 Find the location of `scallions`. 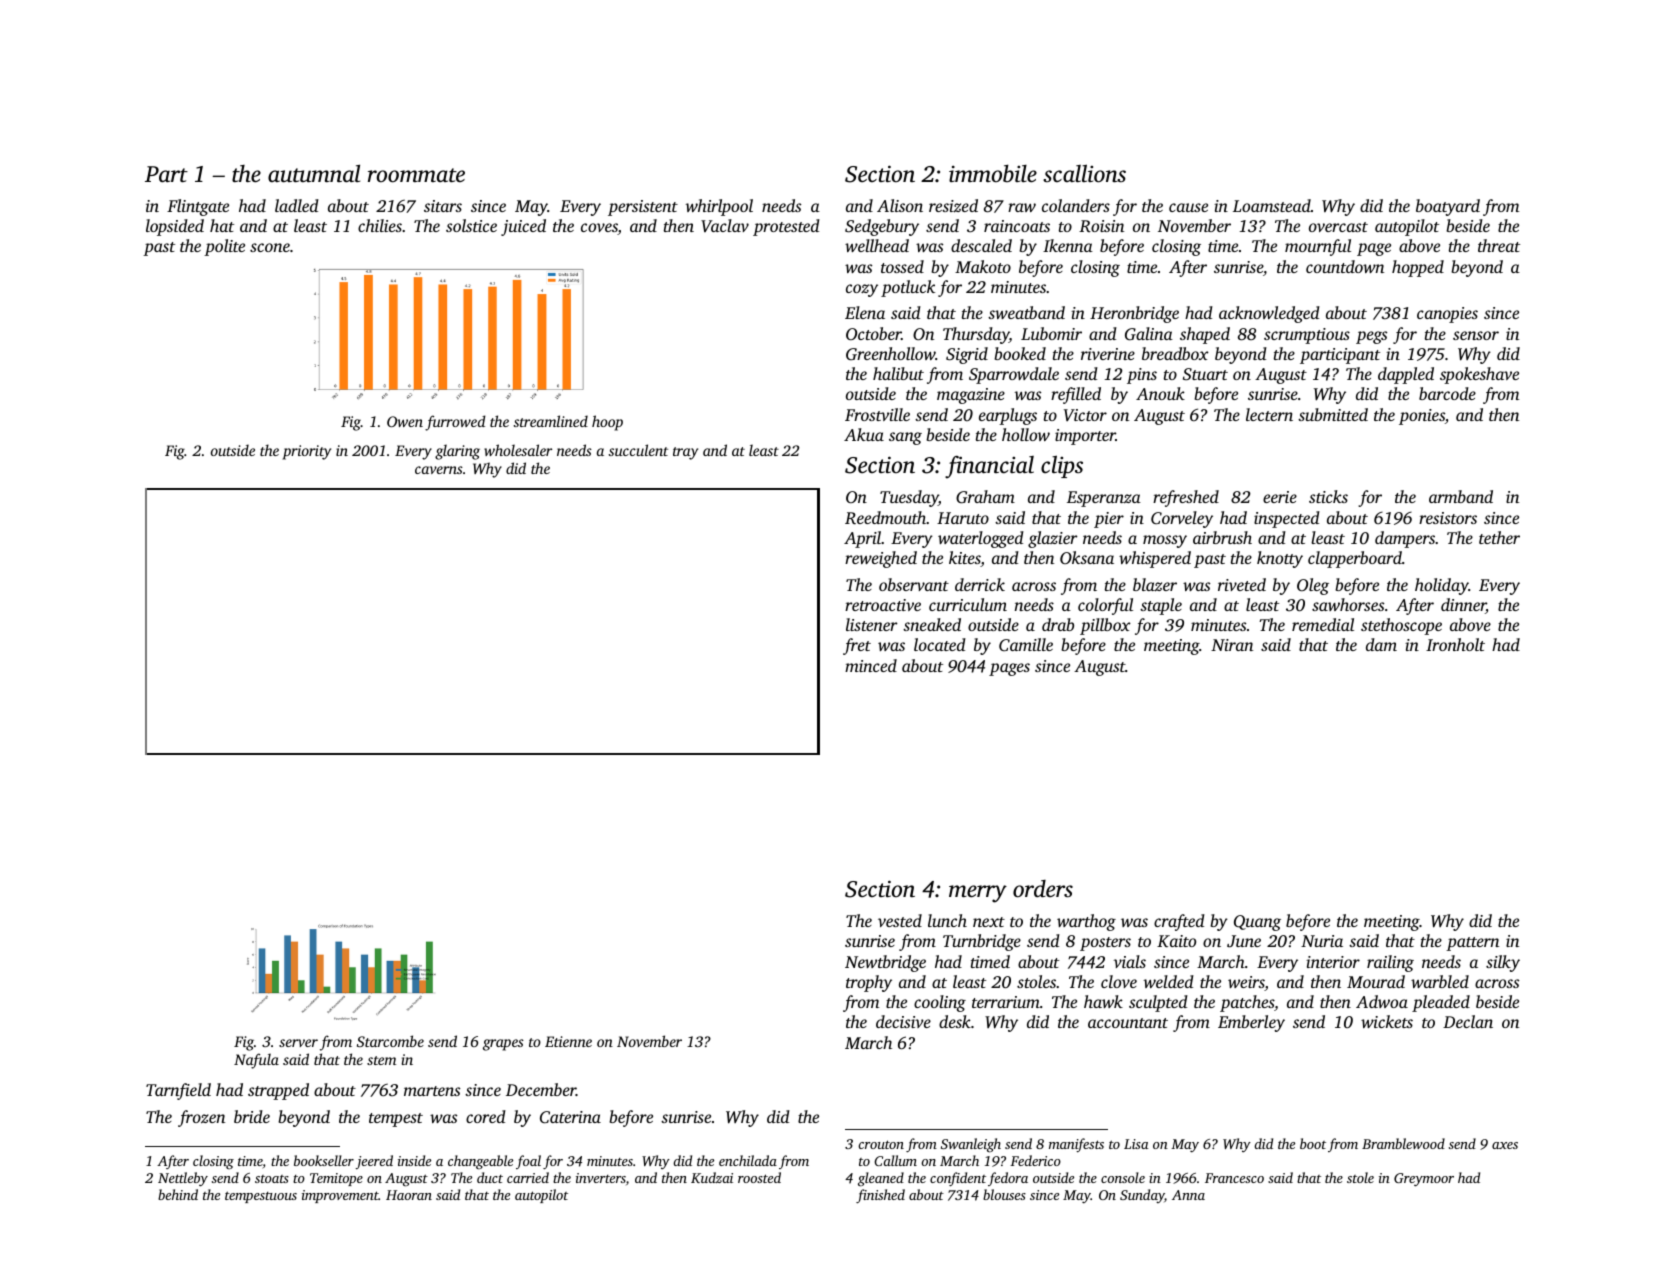

scallions is located at coordinates (1084, 173).
